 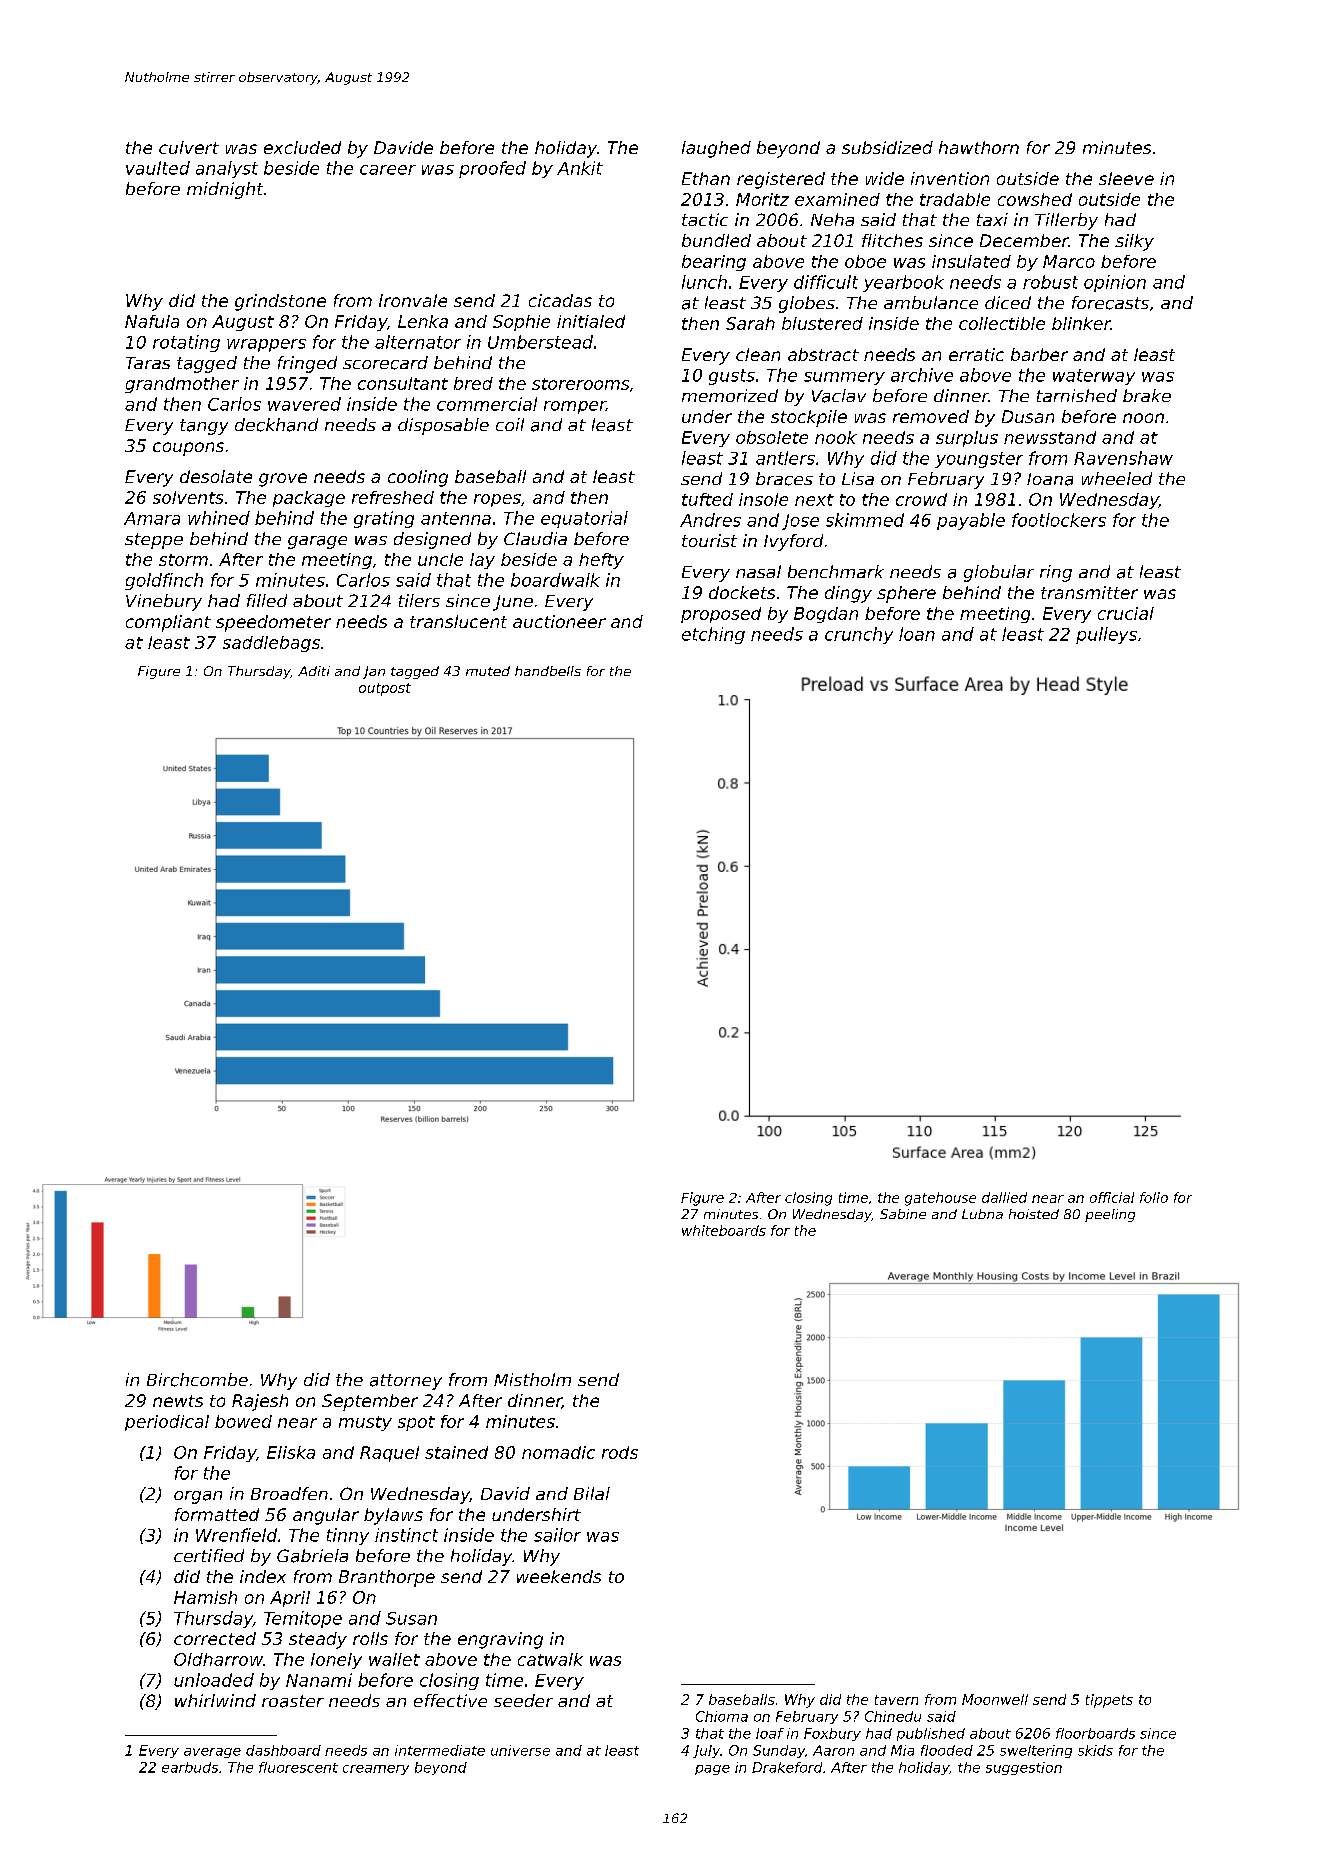 What do you see at coordinates (724, 1230) in the screenshot?
I see `whiteboards` at bounding box center [724, 1230].
